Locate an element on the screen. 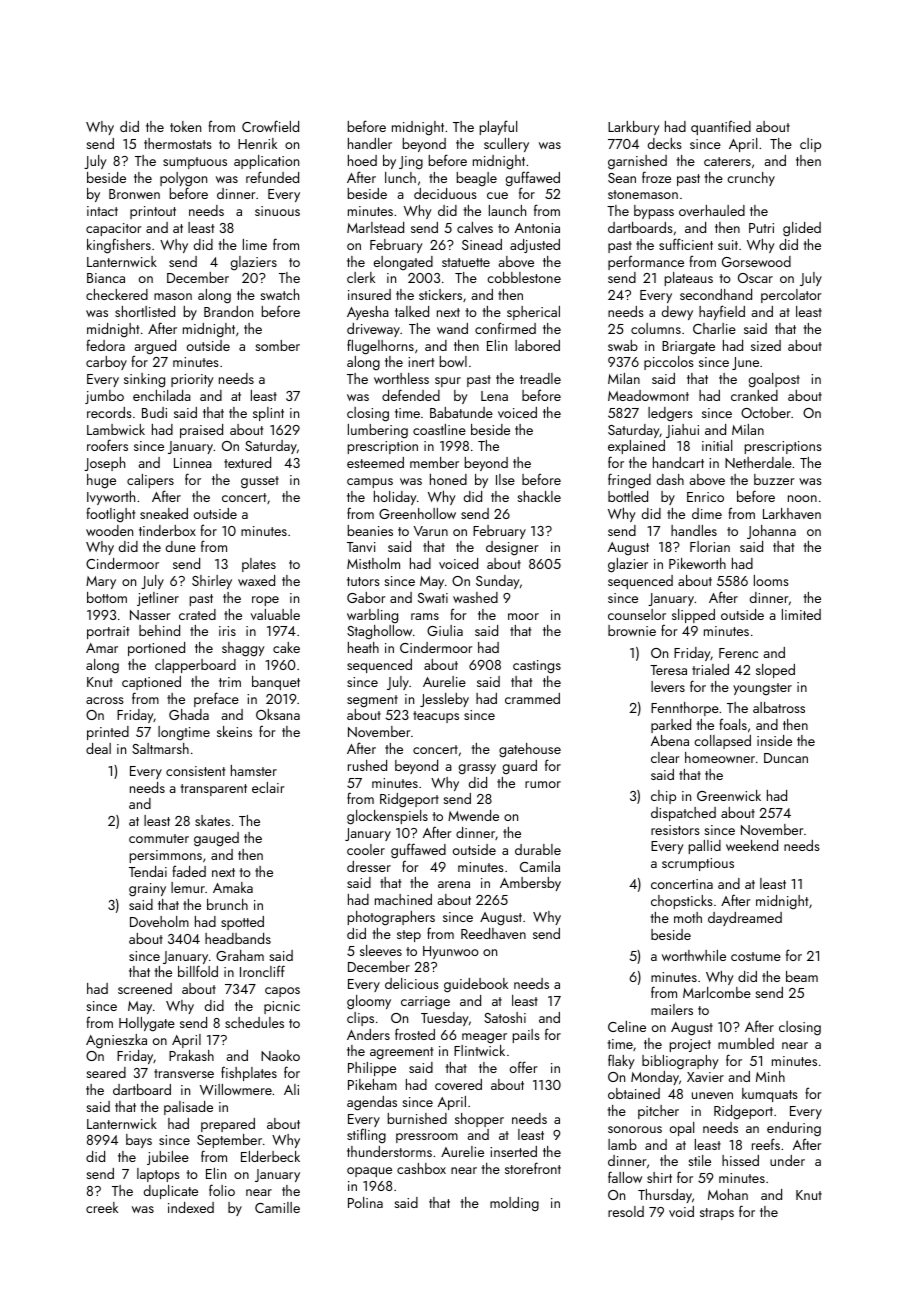 This screenshot has height=1316, width=908. Shirley is located at coordinates (212, 582).
